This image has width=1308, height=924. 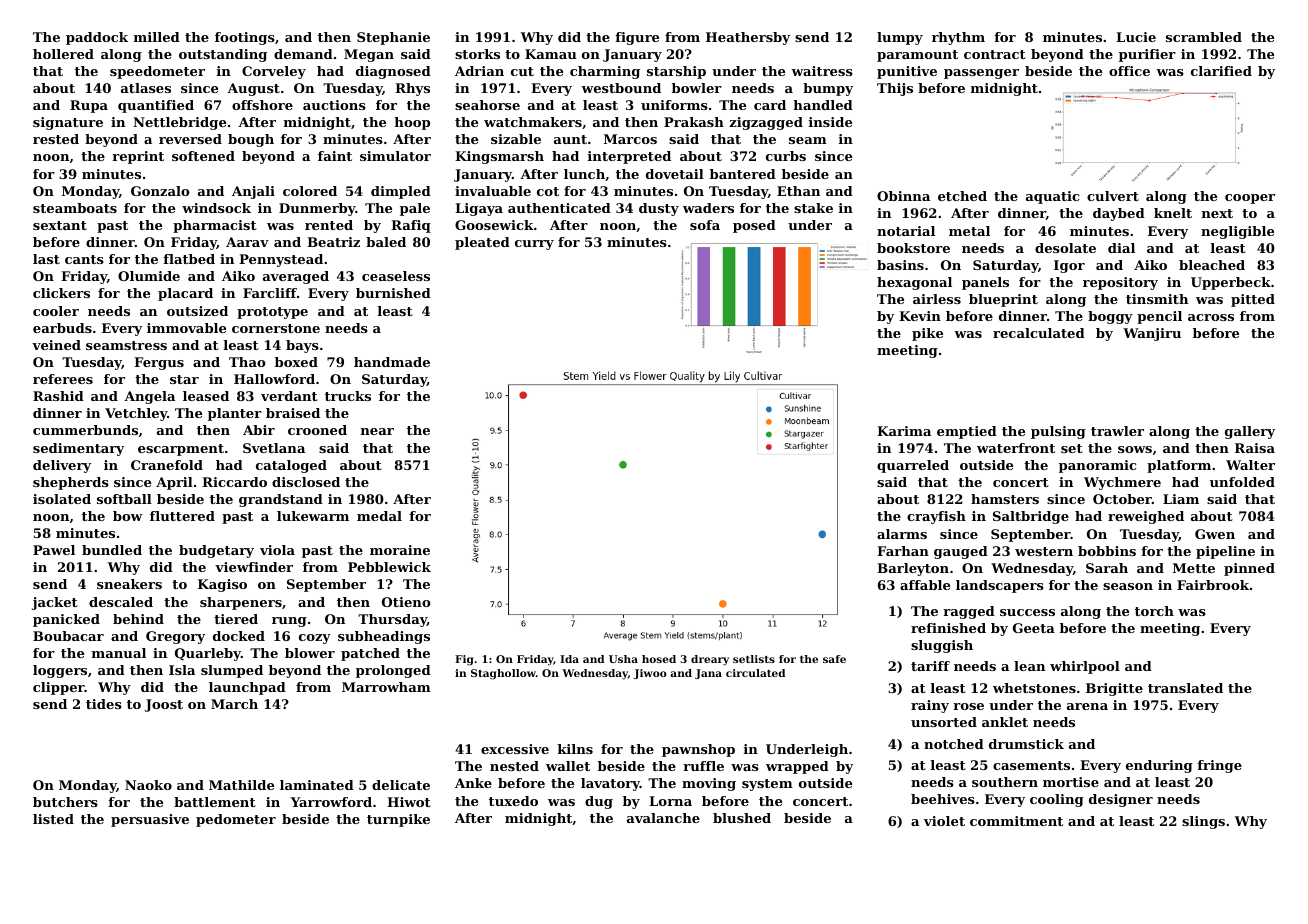 I want to click on panicked, so click(x=66, y=620).
